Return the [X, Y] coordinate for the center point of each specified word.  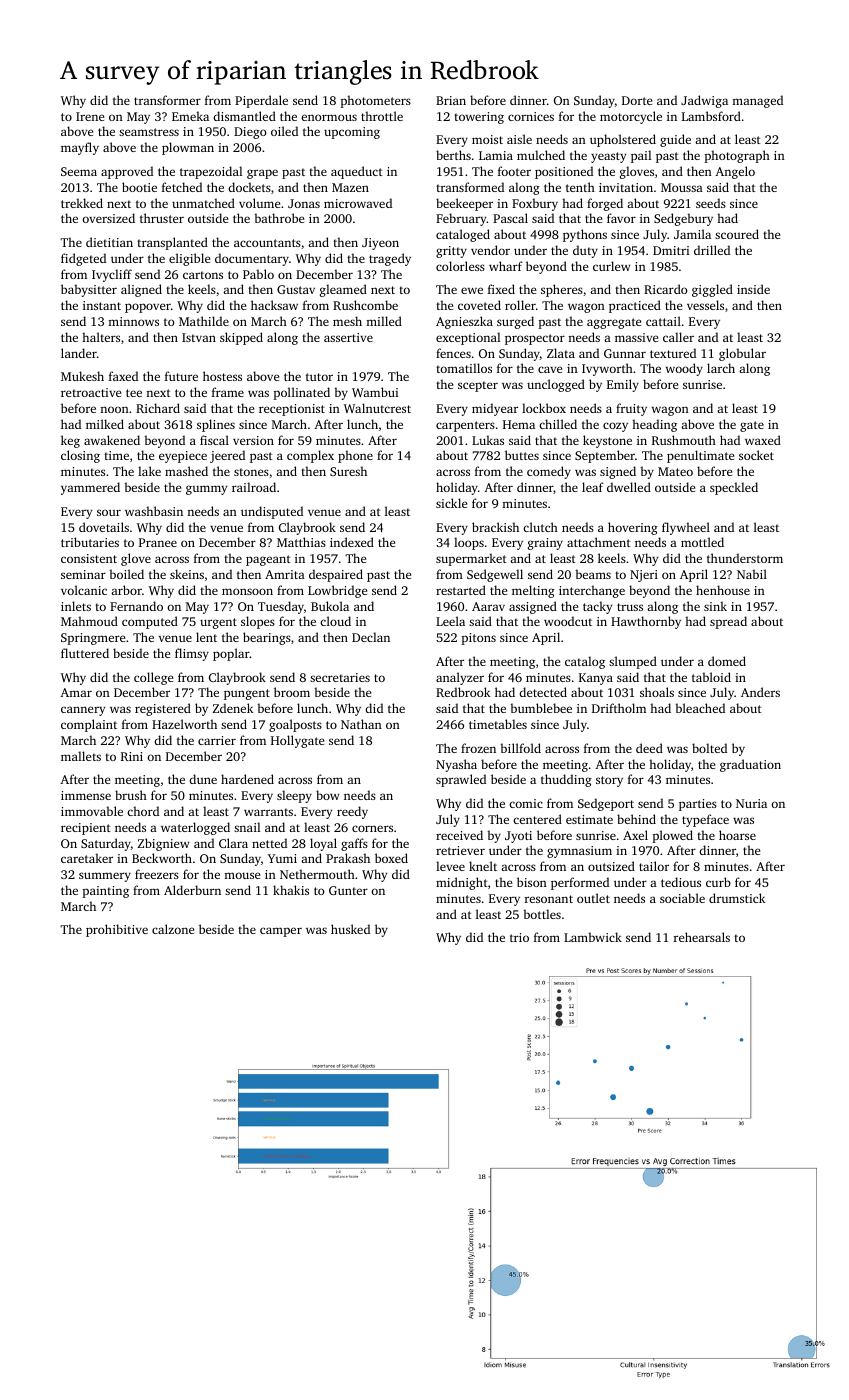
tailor [654, 866]
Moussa [682, 187]
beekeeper [464, 204]
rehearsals [702, 937]
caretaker [87, 858]
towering [479, 118]
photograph [737, 156]
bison [532, 882]
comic [526, 803]
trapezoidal [211, 172]
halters [101, 337]
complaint [89, 725]
